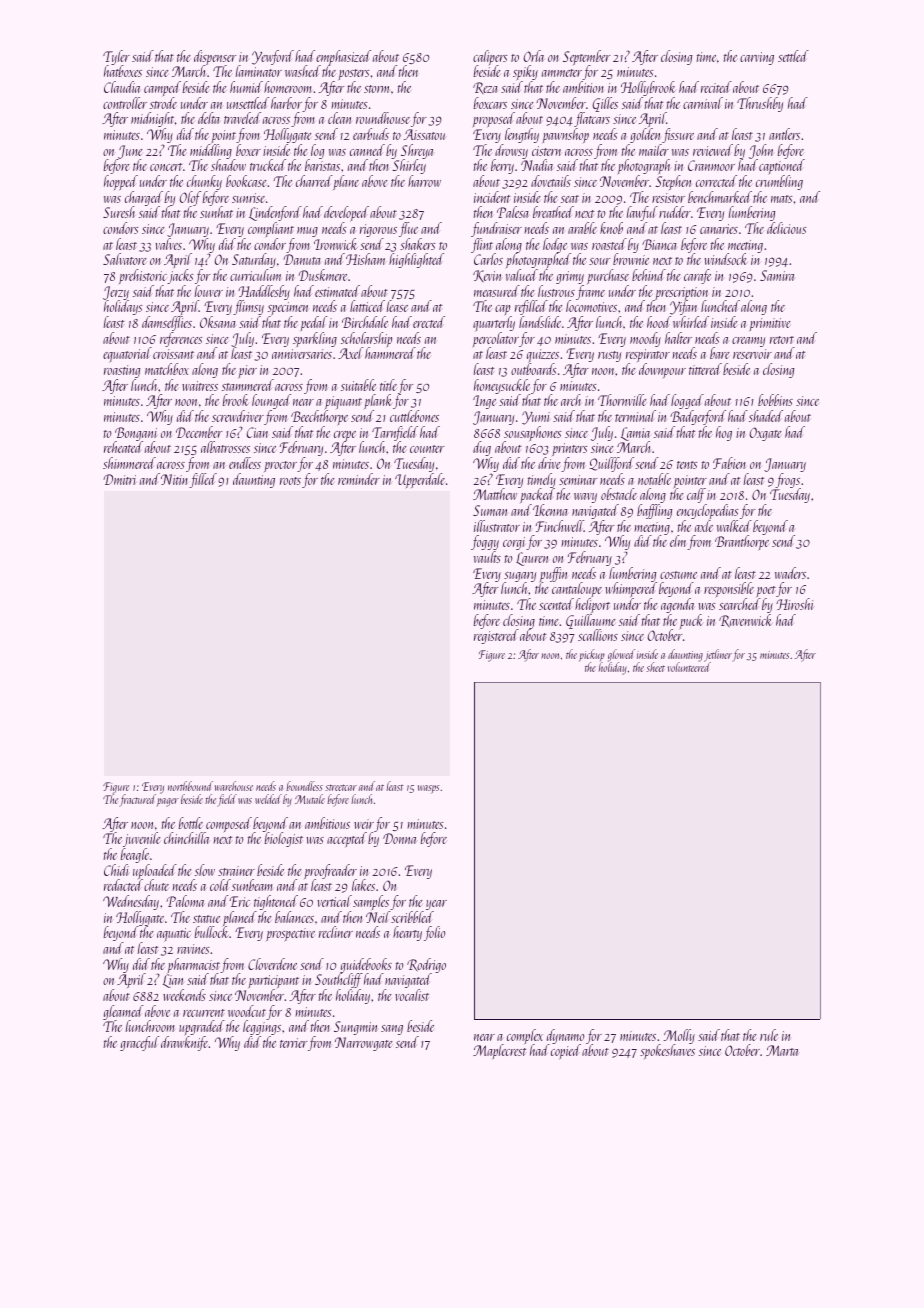 The image size is (924, 1308). I want to click on camped, so click(162, 88).
